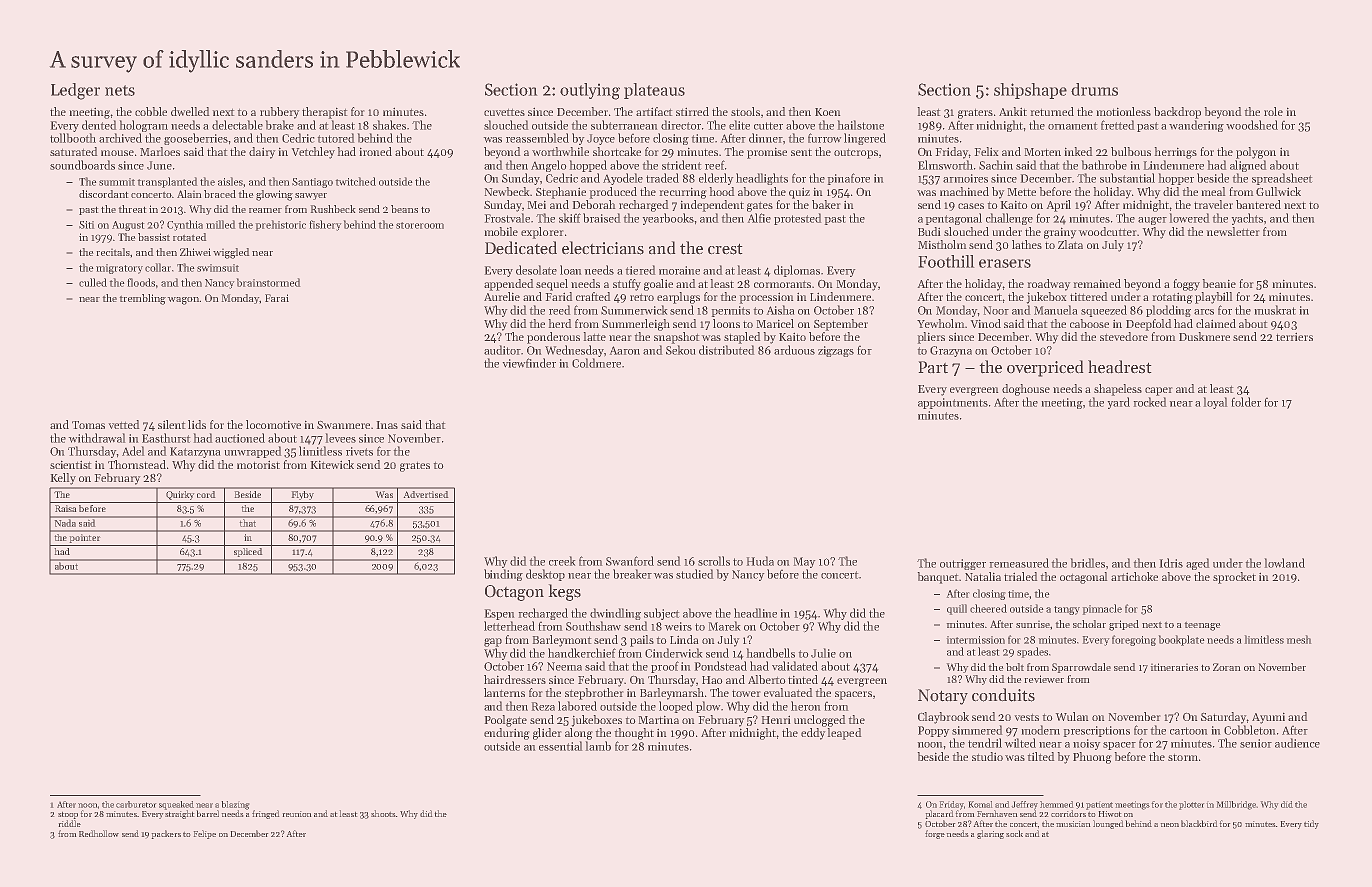 This image has height=887, width=1372. I want to click on Zlata, so click(1070, 244).
